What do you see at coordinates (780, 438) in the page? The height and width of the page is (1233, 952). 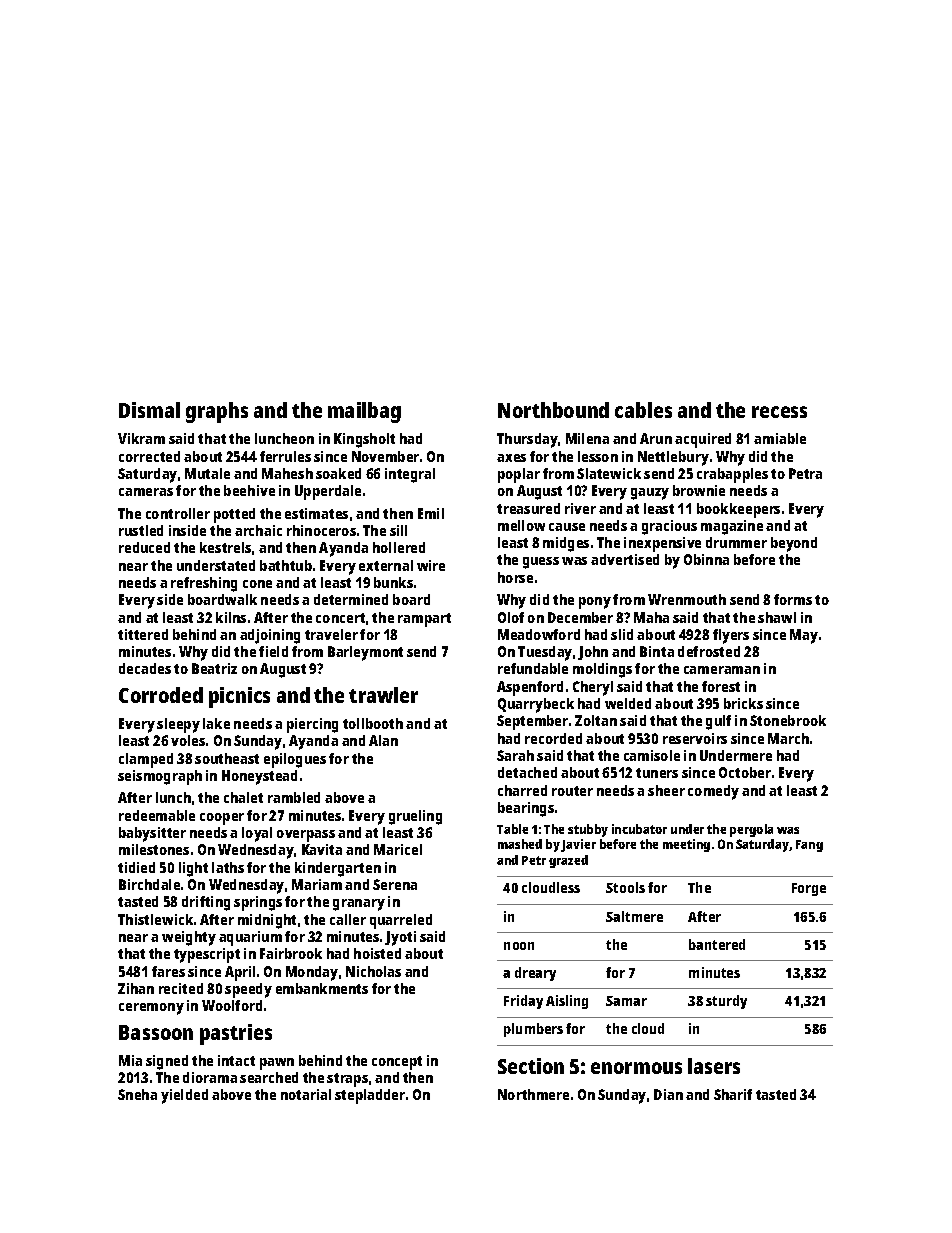 I see `amiable` at bounding box center [780, 438].
